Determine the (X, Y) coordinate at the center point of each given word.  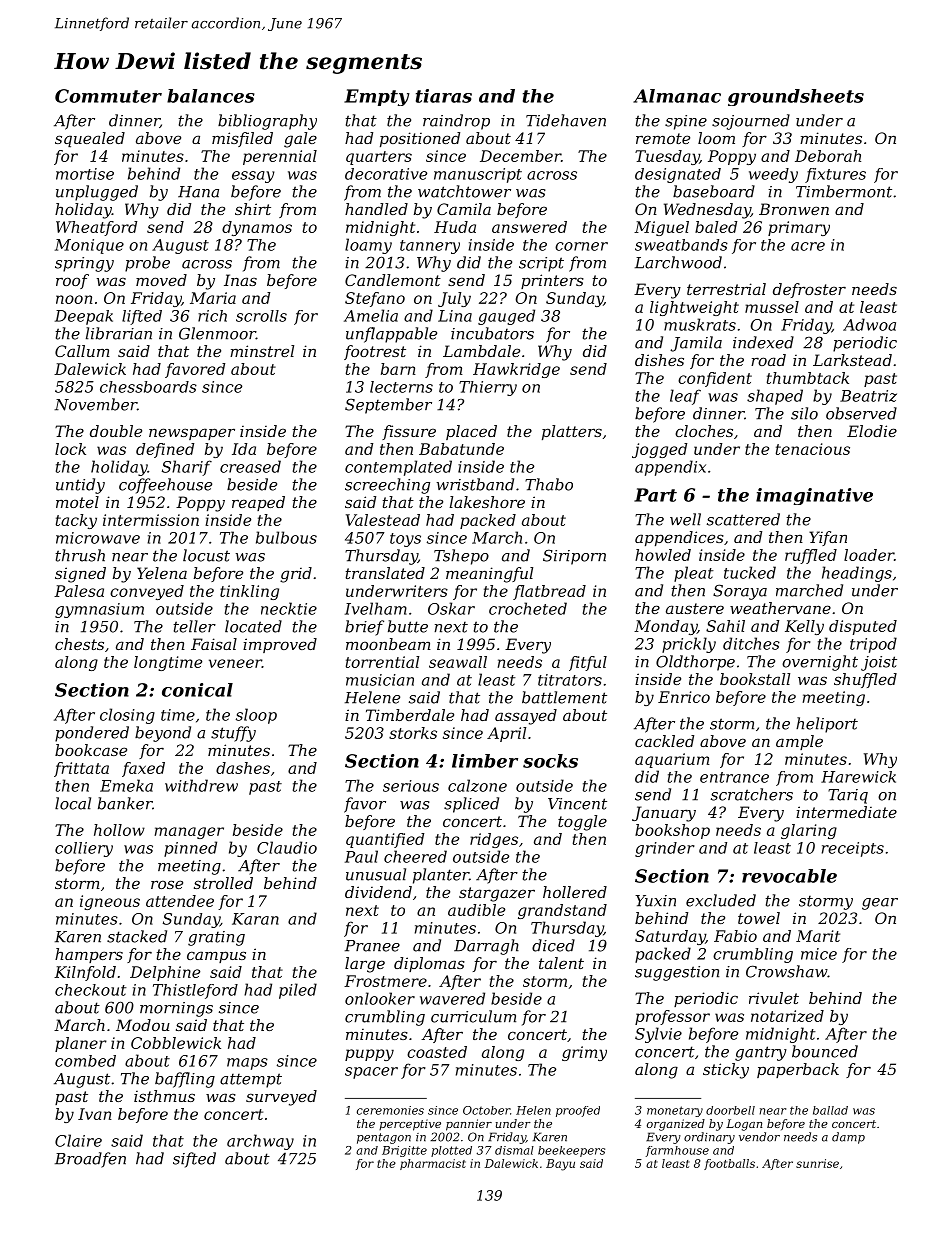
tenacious (813, 449)
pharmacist (433, 1164)
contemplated (398, 468)
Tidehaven (566, 120)
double (116, 431)
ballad (830, 1110)
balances (211, 96)
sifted (194, 1160)
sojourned (751, 122)
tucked (750, 572)
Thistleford (195, 991)
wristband (475, 484)
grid (296, 575)
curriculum (473, 1016)
